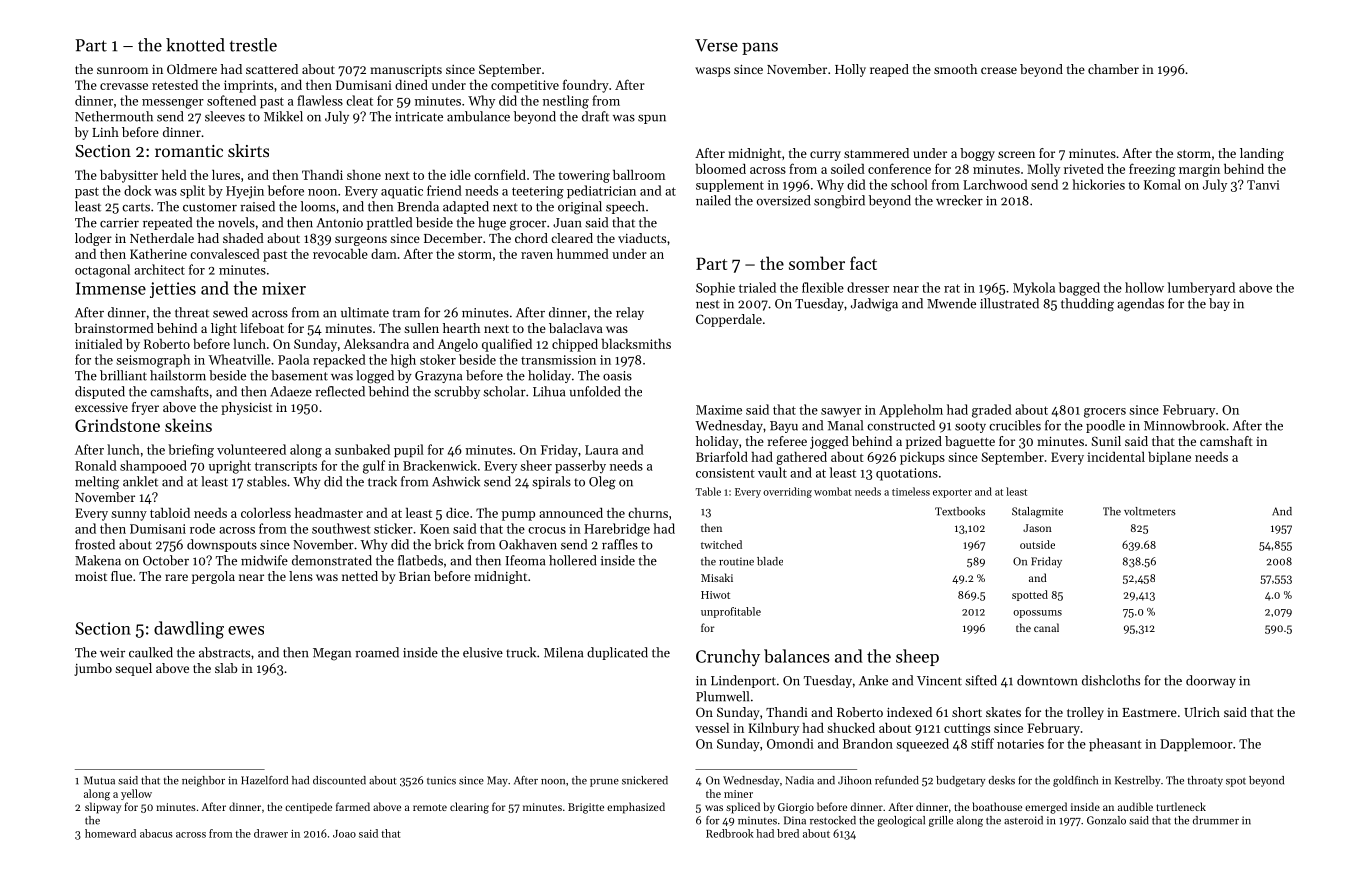 The image size is (1372, 887). Describe the element at coordinates (652, 119) in the document. I see `spun` at that location.
